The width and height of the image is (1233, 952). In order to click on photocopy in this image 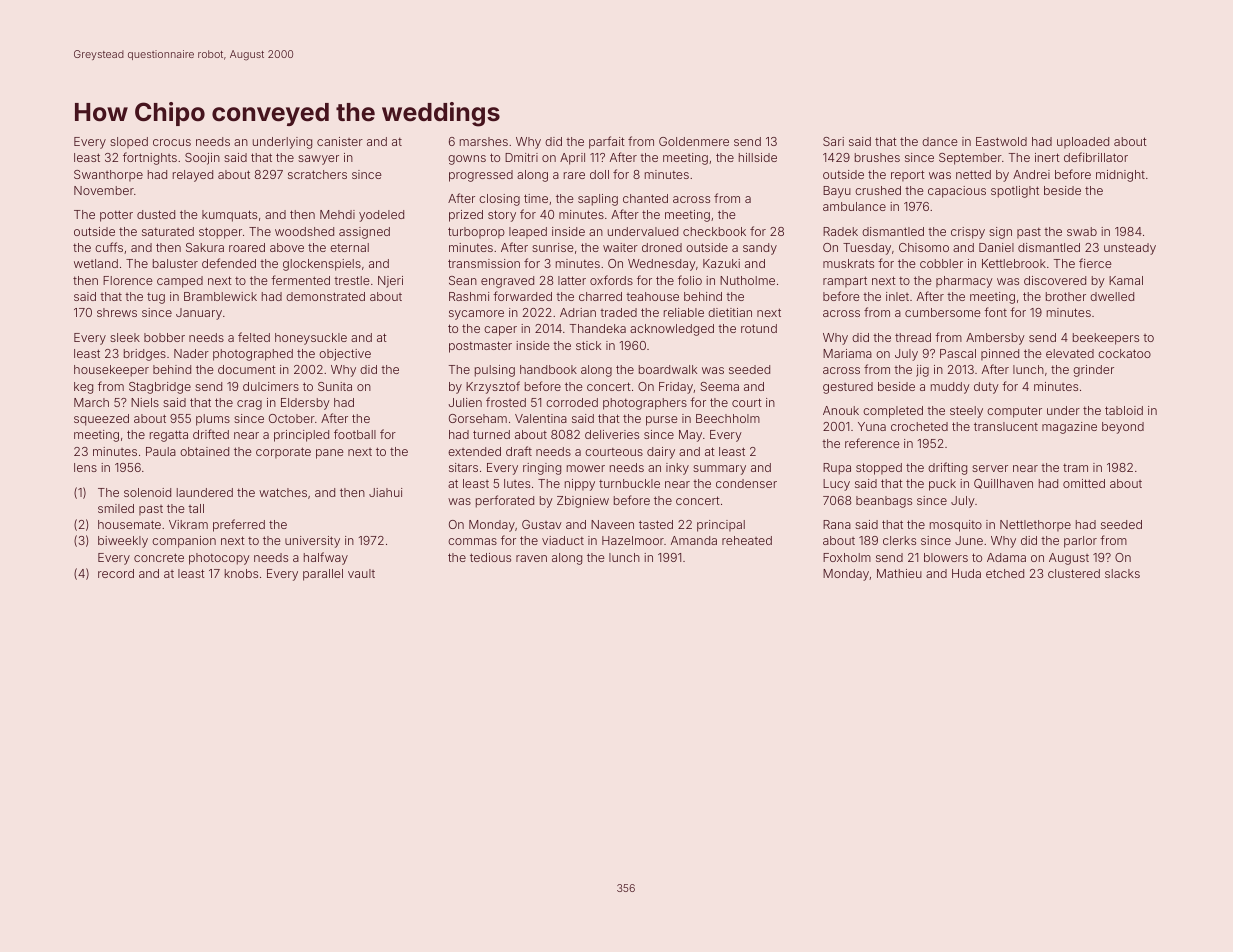, I will do `click(219, 559)`.
